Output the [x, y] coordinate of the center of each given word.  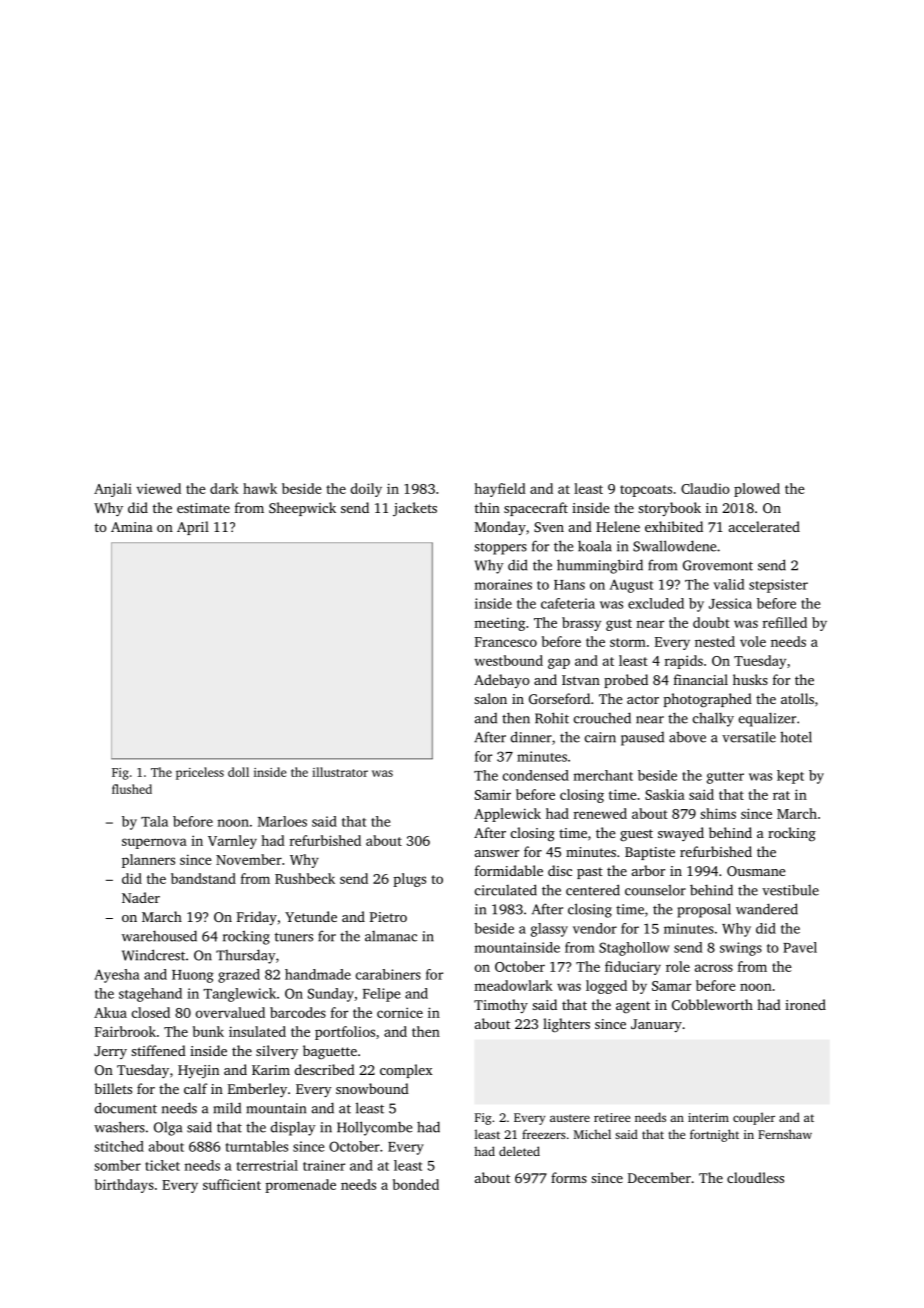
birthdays [124, 1186]
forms [569, 1177]
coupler [754, 1118]
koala [595, 546]
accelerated [764, 526]
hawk [260, 488]
